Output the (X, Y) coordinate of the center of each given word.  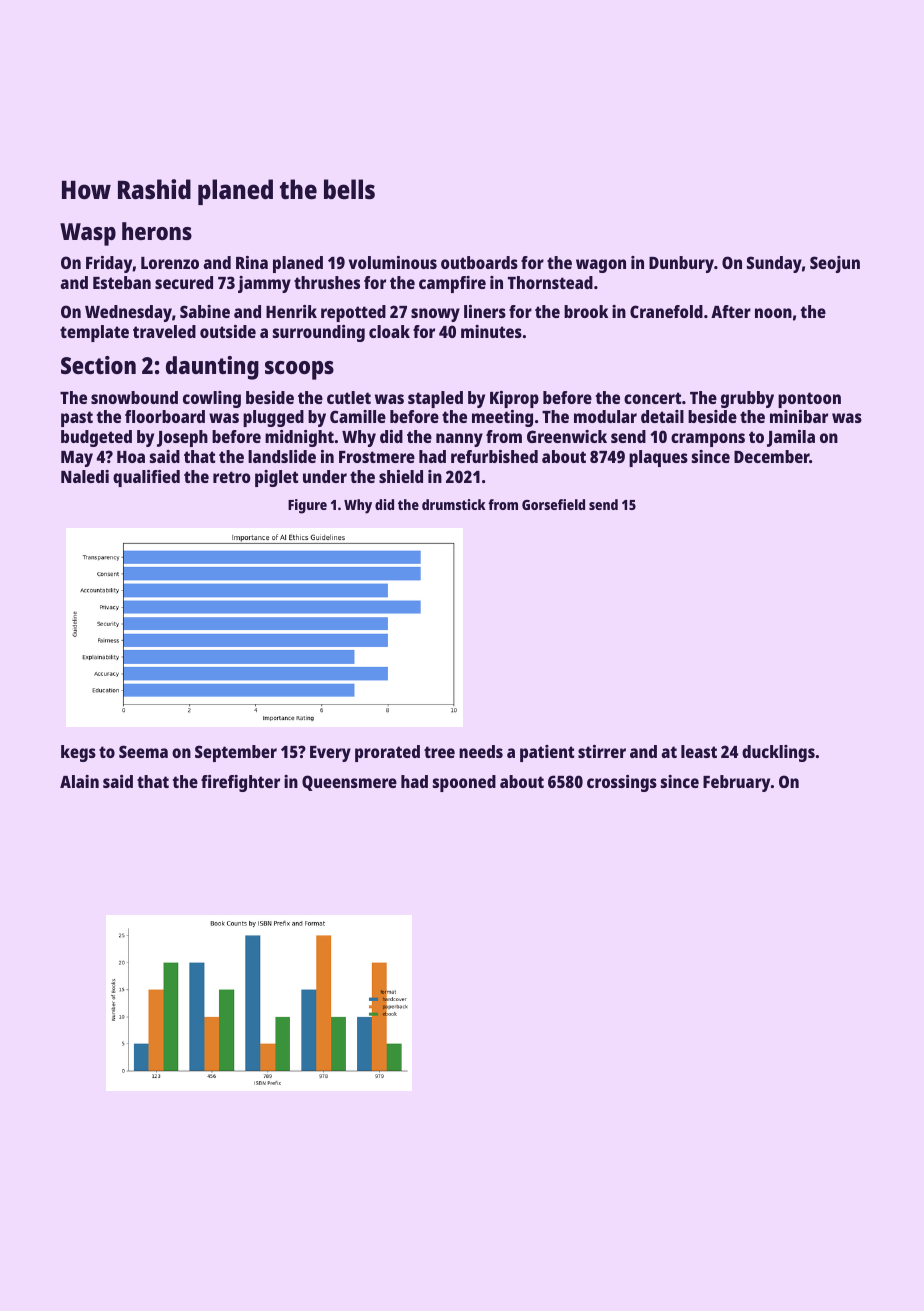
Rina (252, 262)
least (699, 751)
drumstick (454, 504)
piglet (276, 478)
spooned (464, 783)
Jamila (791, 438)
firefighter (240, 783)
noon (773, 313)
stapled (435, 399)
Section (98, 365)
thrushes (327, 282)
